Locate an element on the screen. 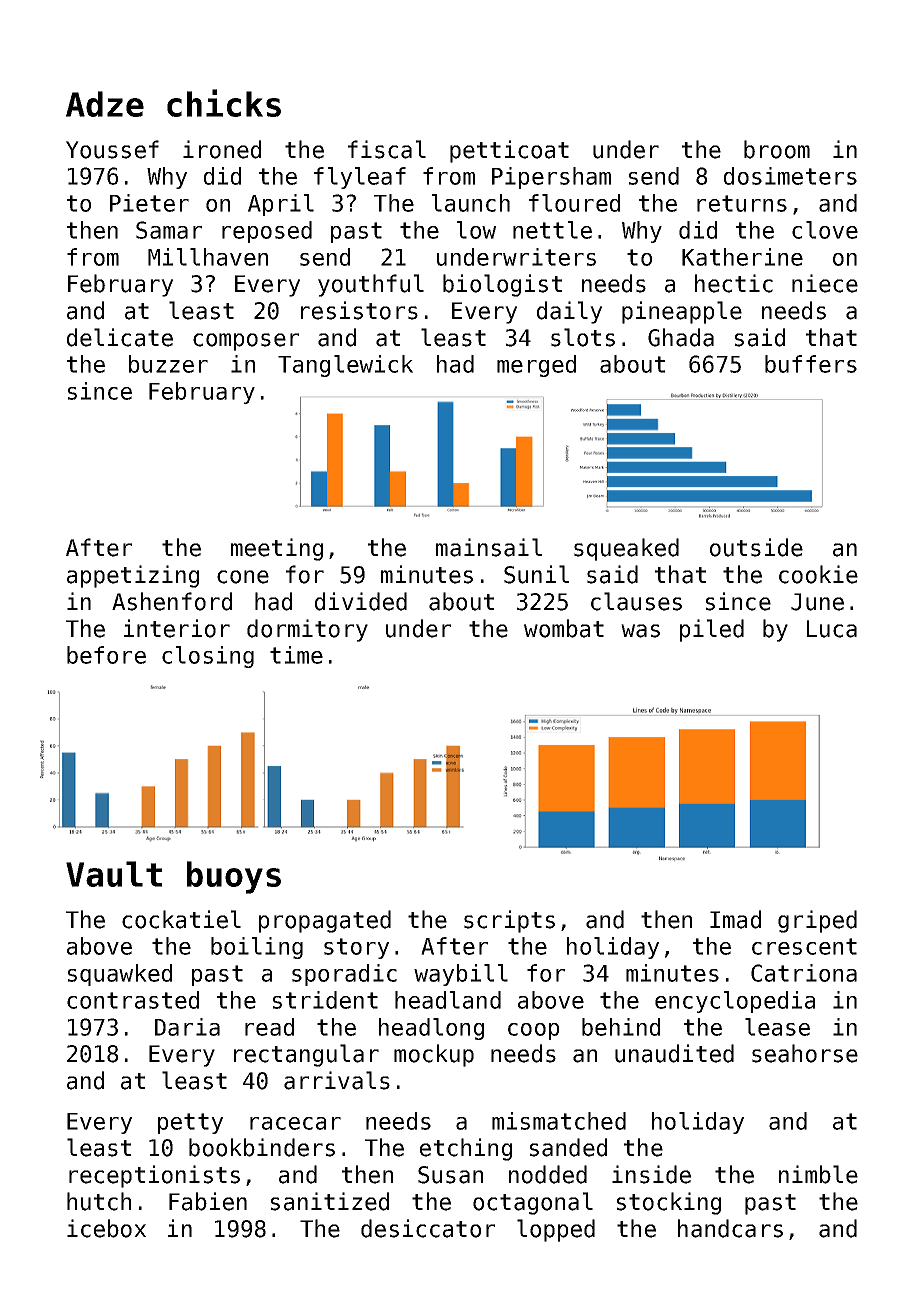 The width and height of the screenshot is (924, 1311). sanded is located at coordinates (568, 1147).
